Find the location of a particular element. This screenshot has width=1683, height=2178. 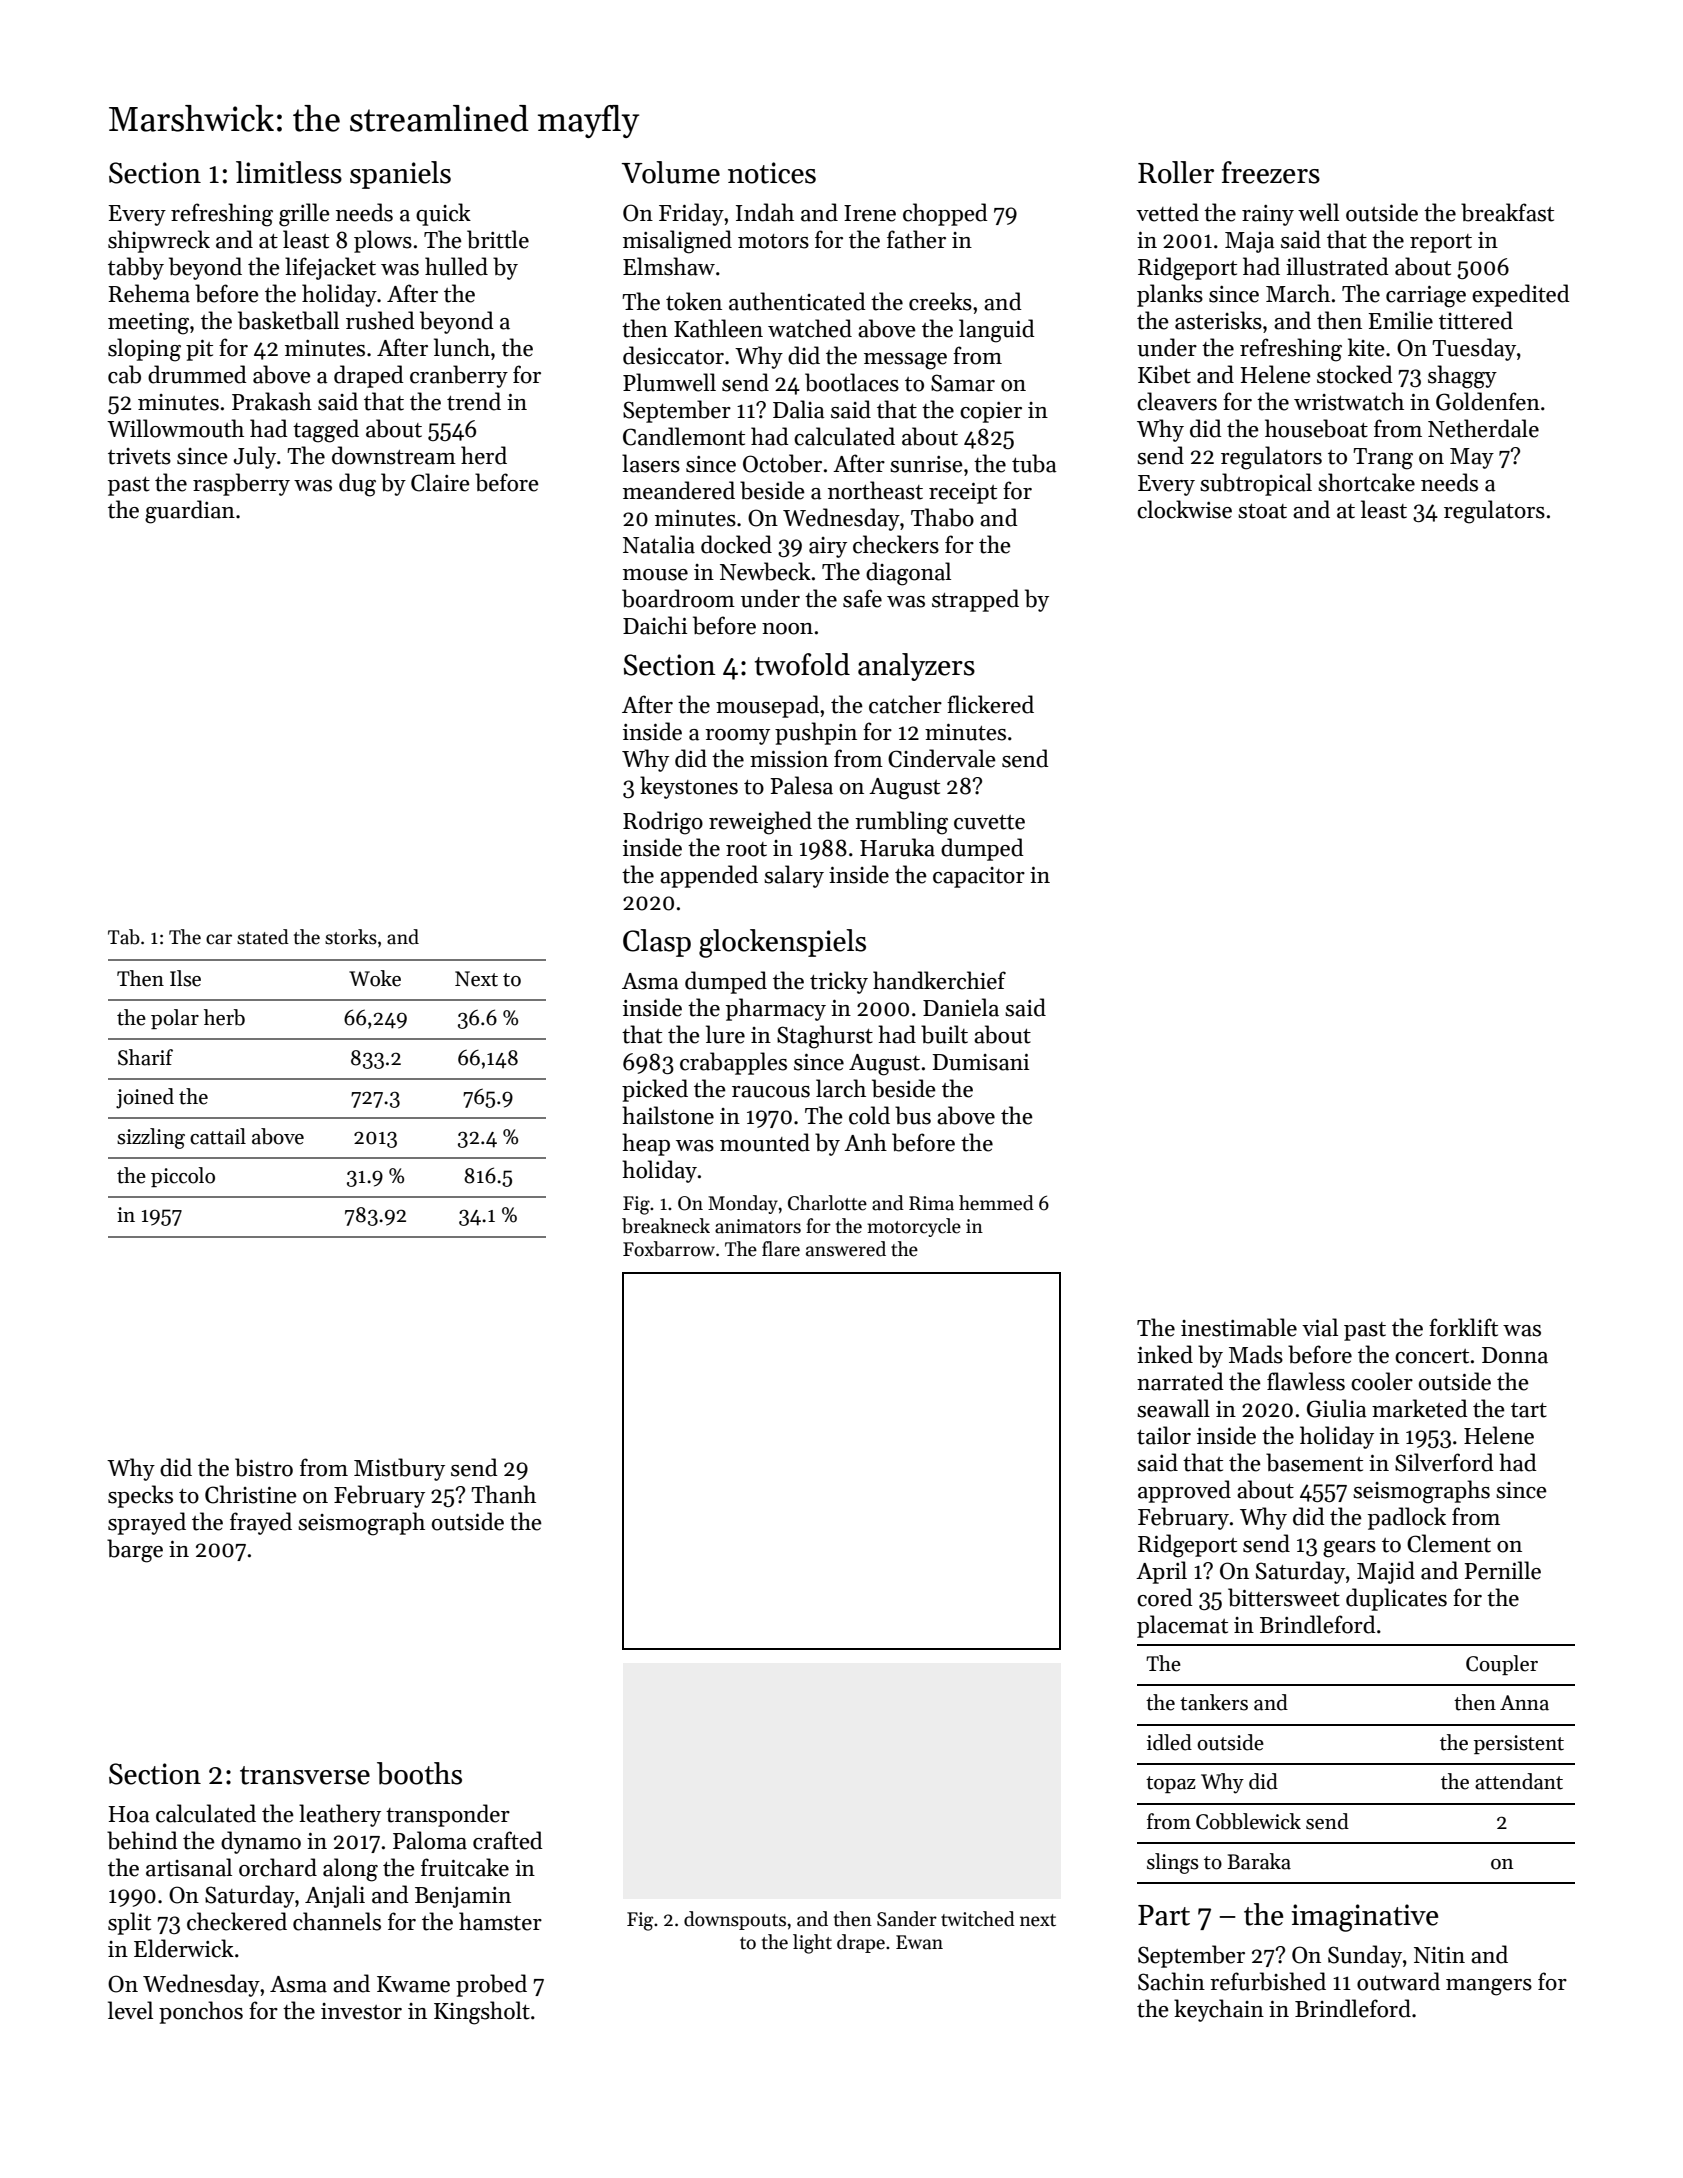

Mistbury is located at coordinates (399, 1469).
